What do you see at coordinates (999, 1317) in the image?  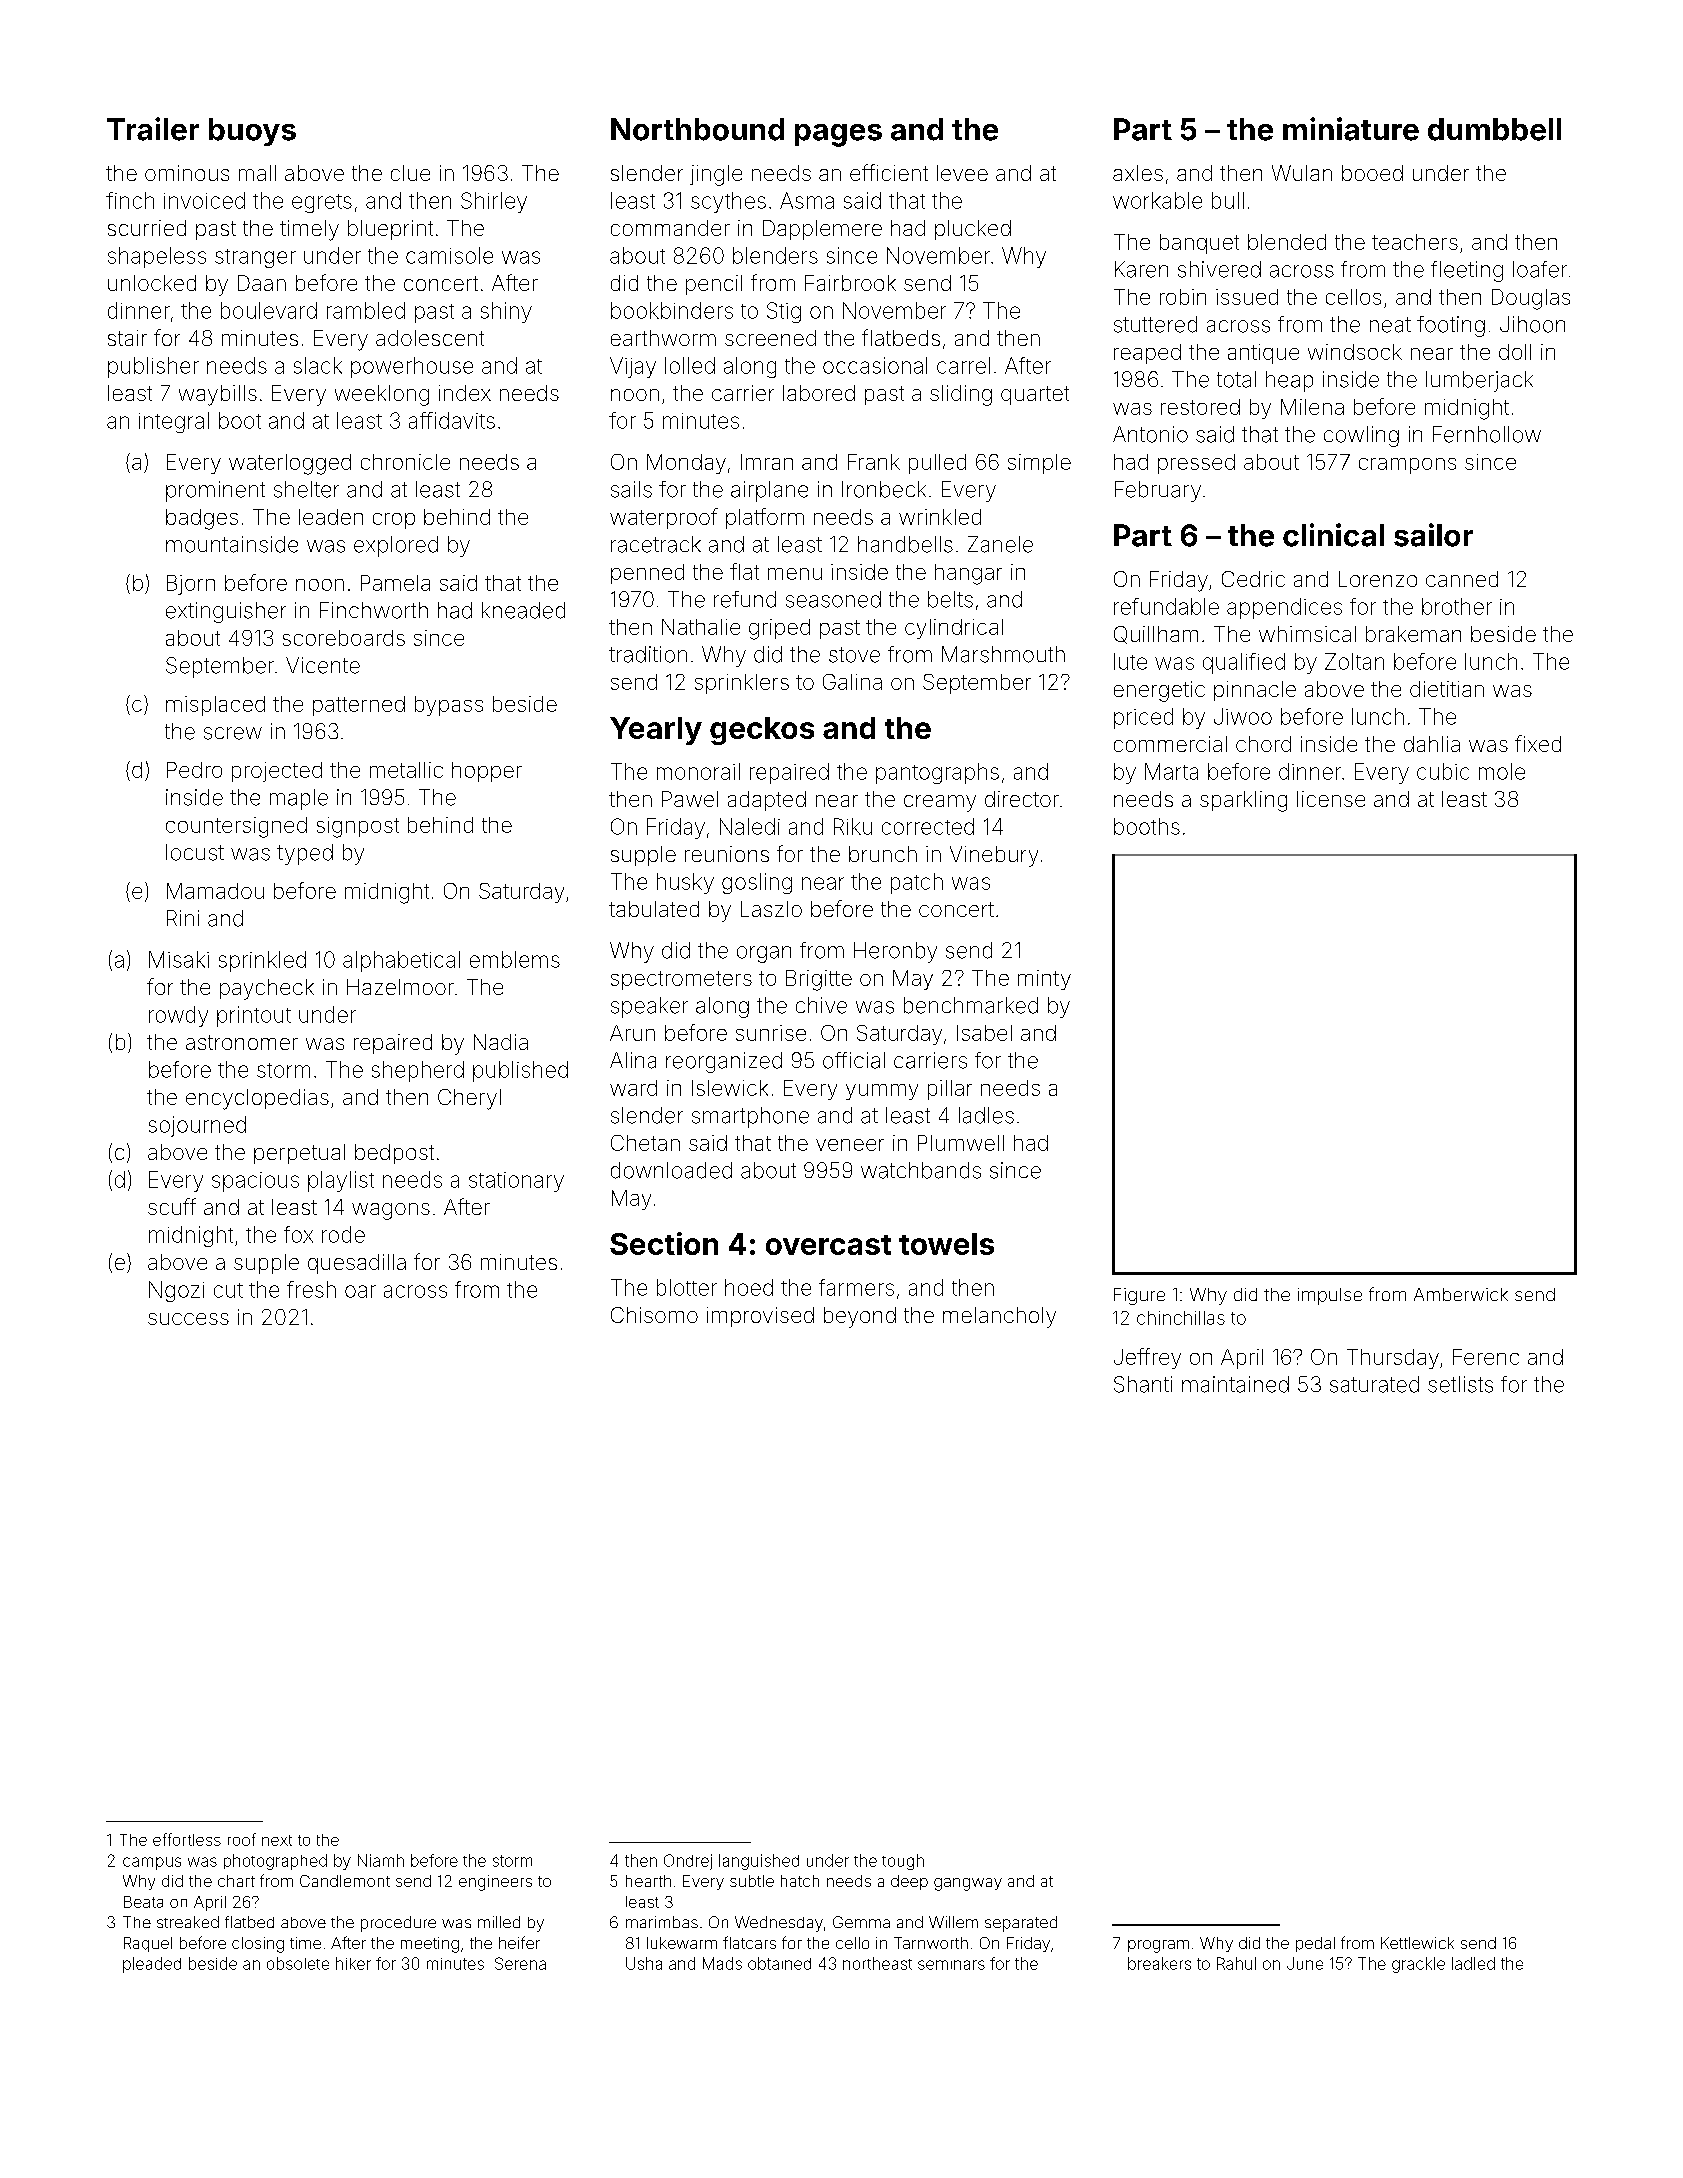 I see `melancholy` at bounding box center [999, 1317].
